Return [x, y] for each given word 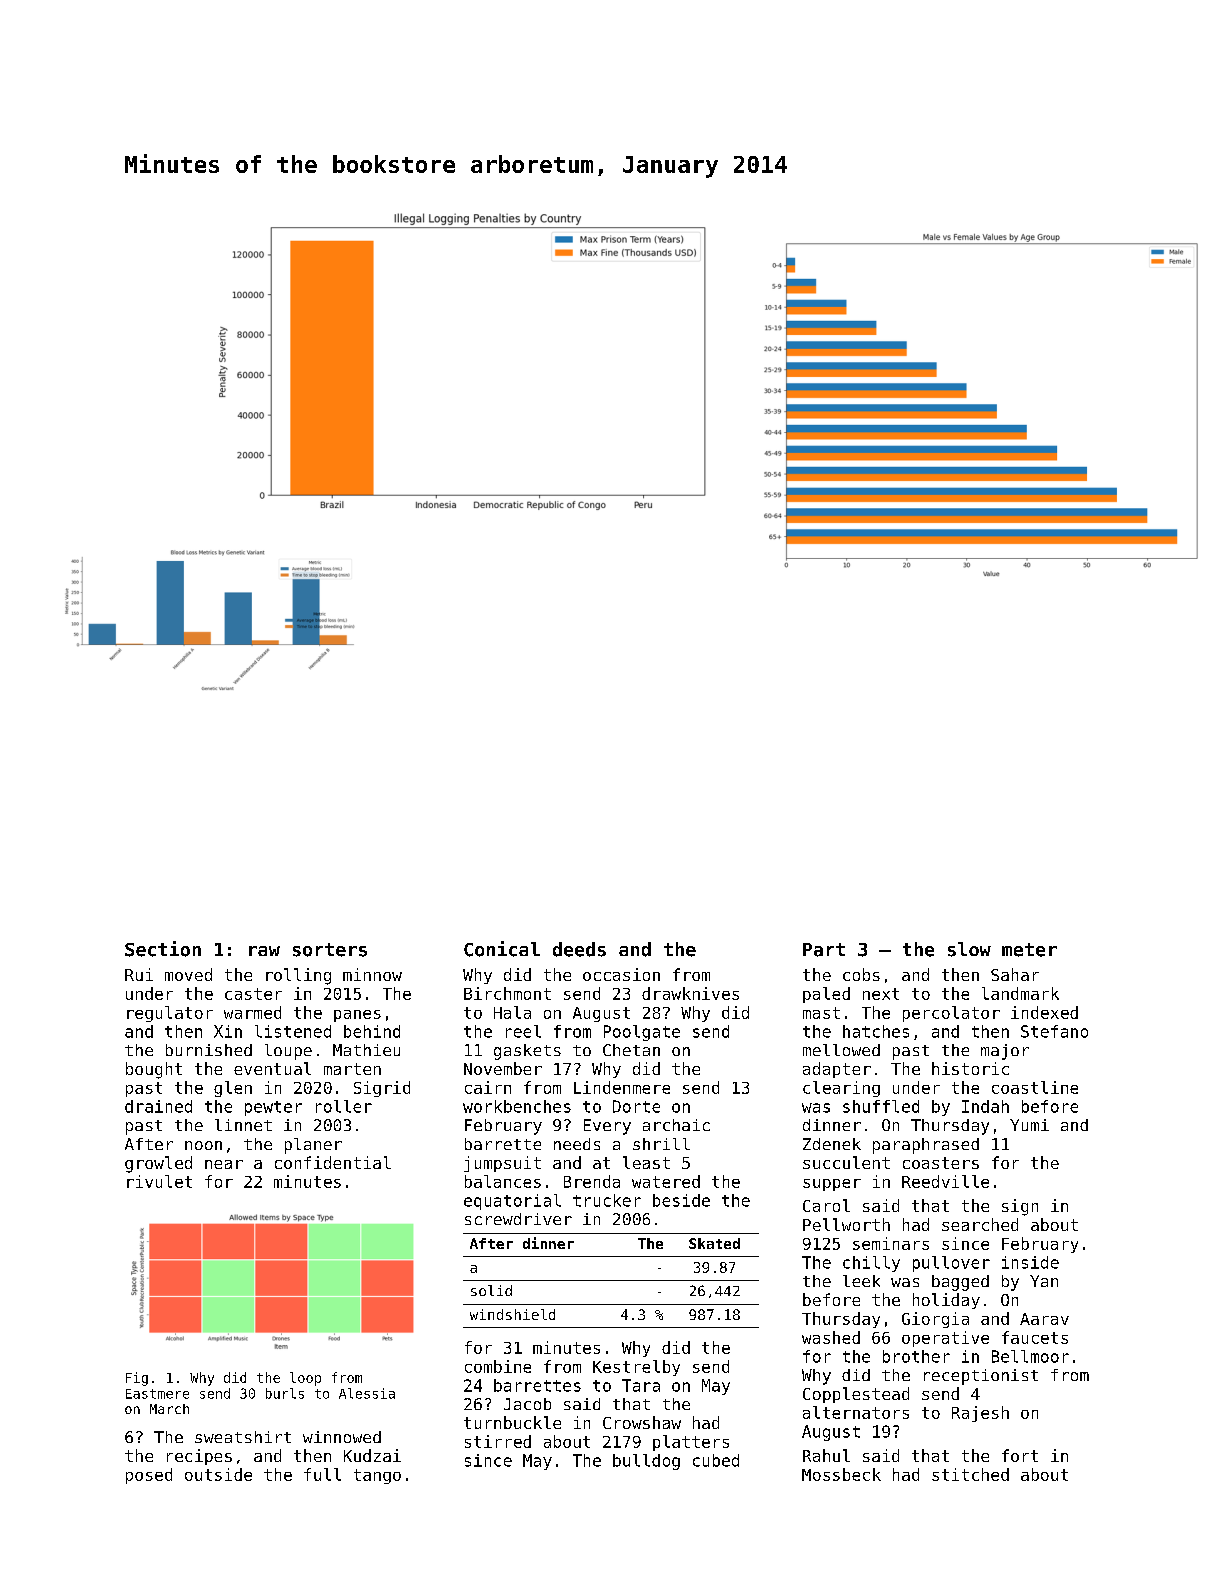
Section [163, 949]
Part [824, 950]
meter [1029, 950]
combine [498, 1366]
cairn [488, 1087]
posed [149, 1476]
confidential [333, 1162]
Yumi [1029, 1125]
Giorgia [935, 1320]
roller [344, 1106]
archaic [676, 1125]
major [1005, 1052]
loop [305, 1379]
